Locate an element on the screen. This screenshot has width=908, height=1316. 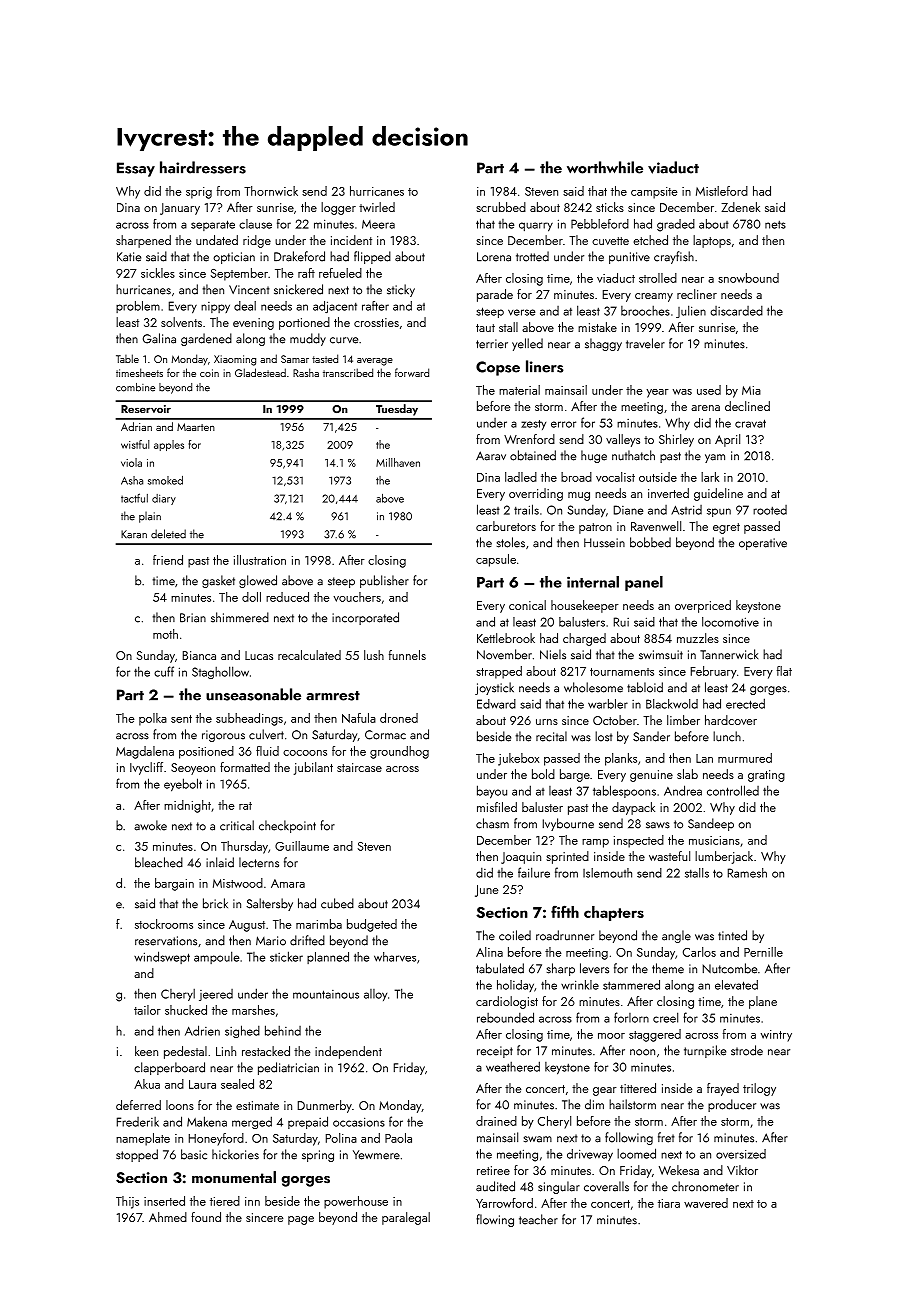
discarded is located at coordinates (736, 311).
